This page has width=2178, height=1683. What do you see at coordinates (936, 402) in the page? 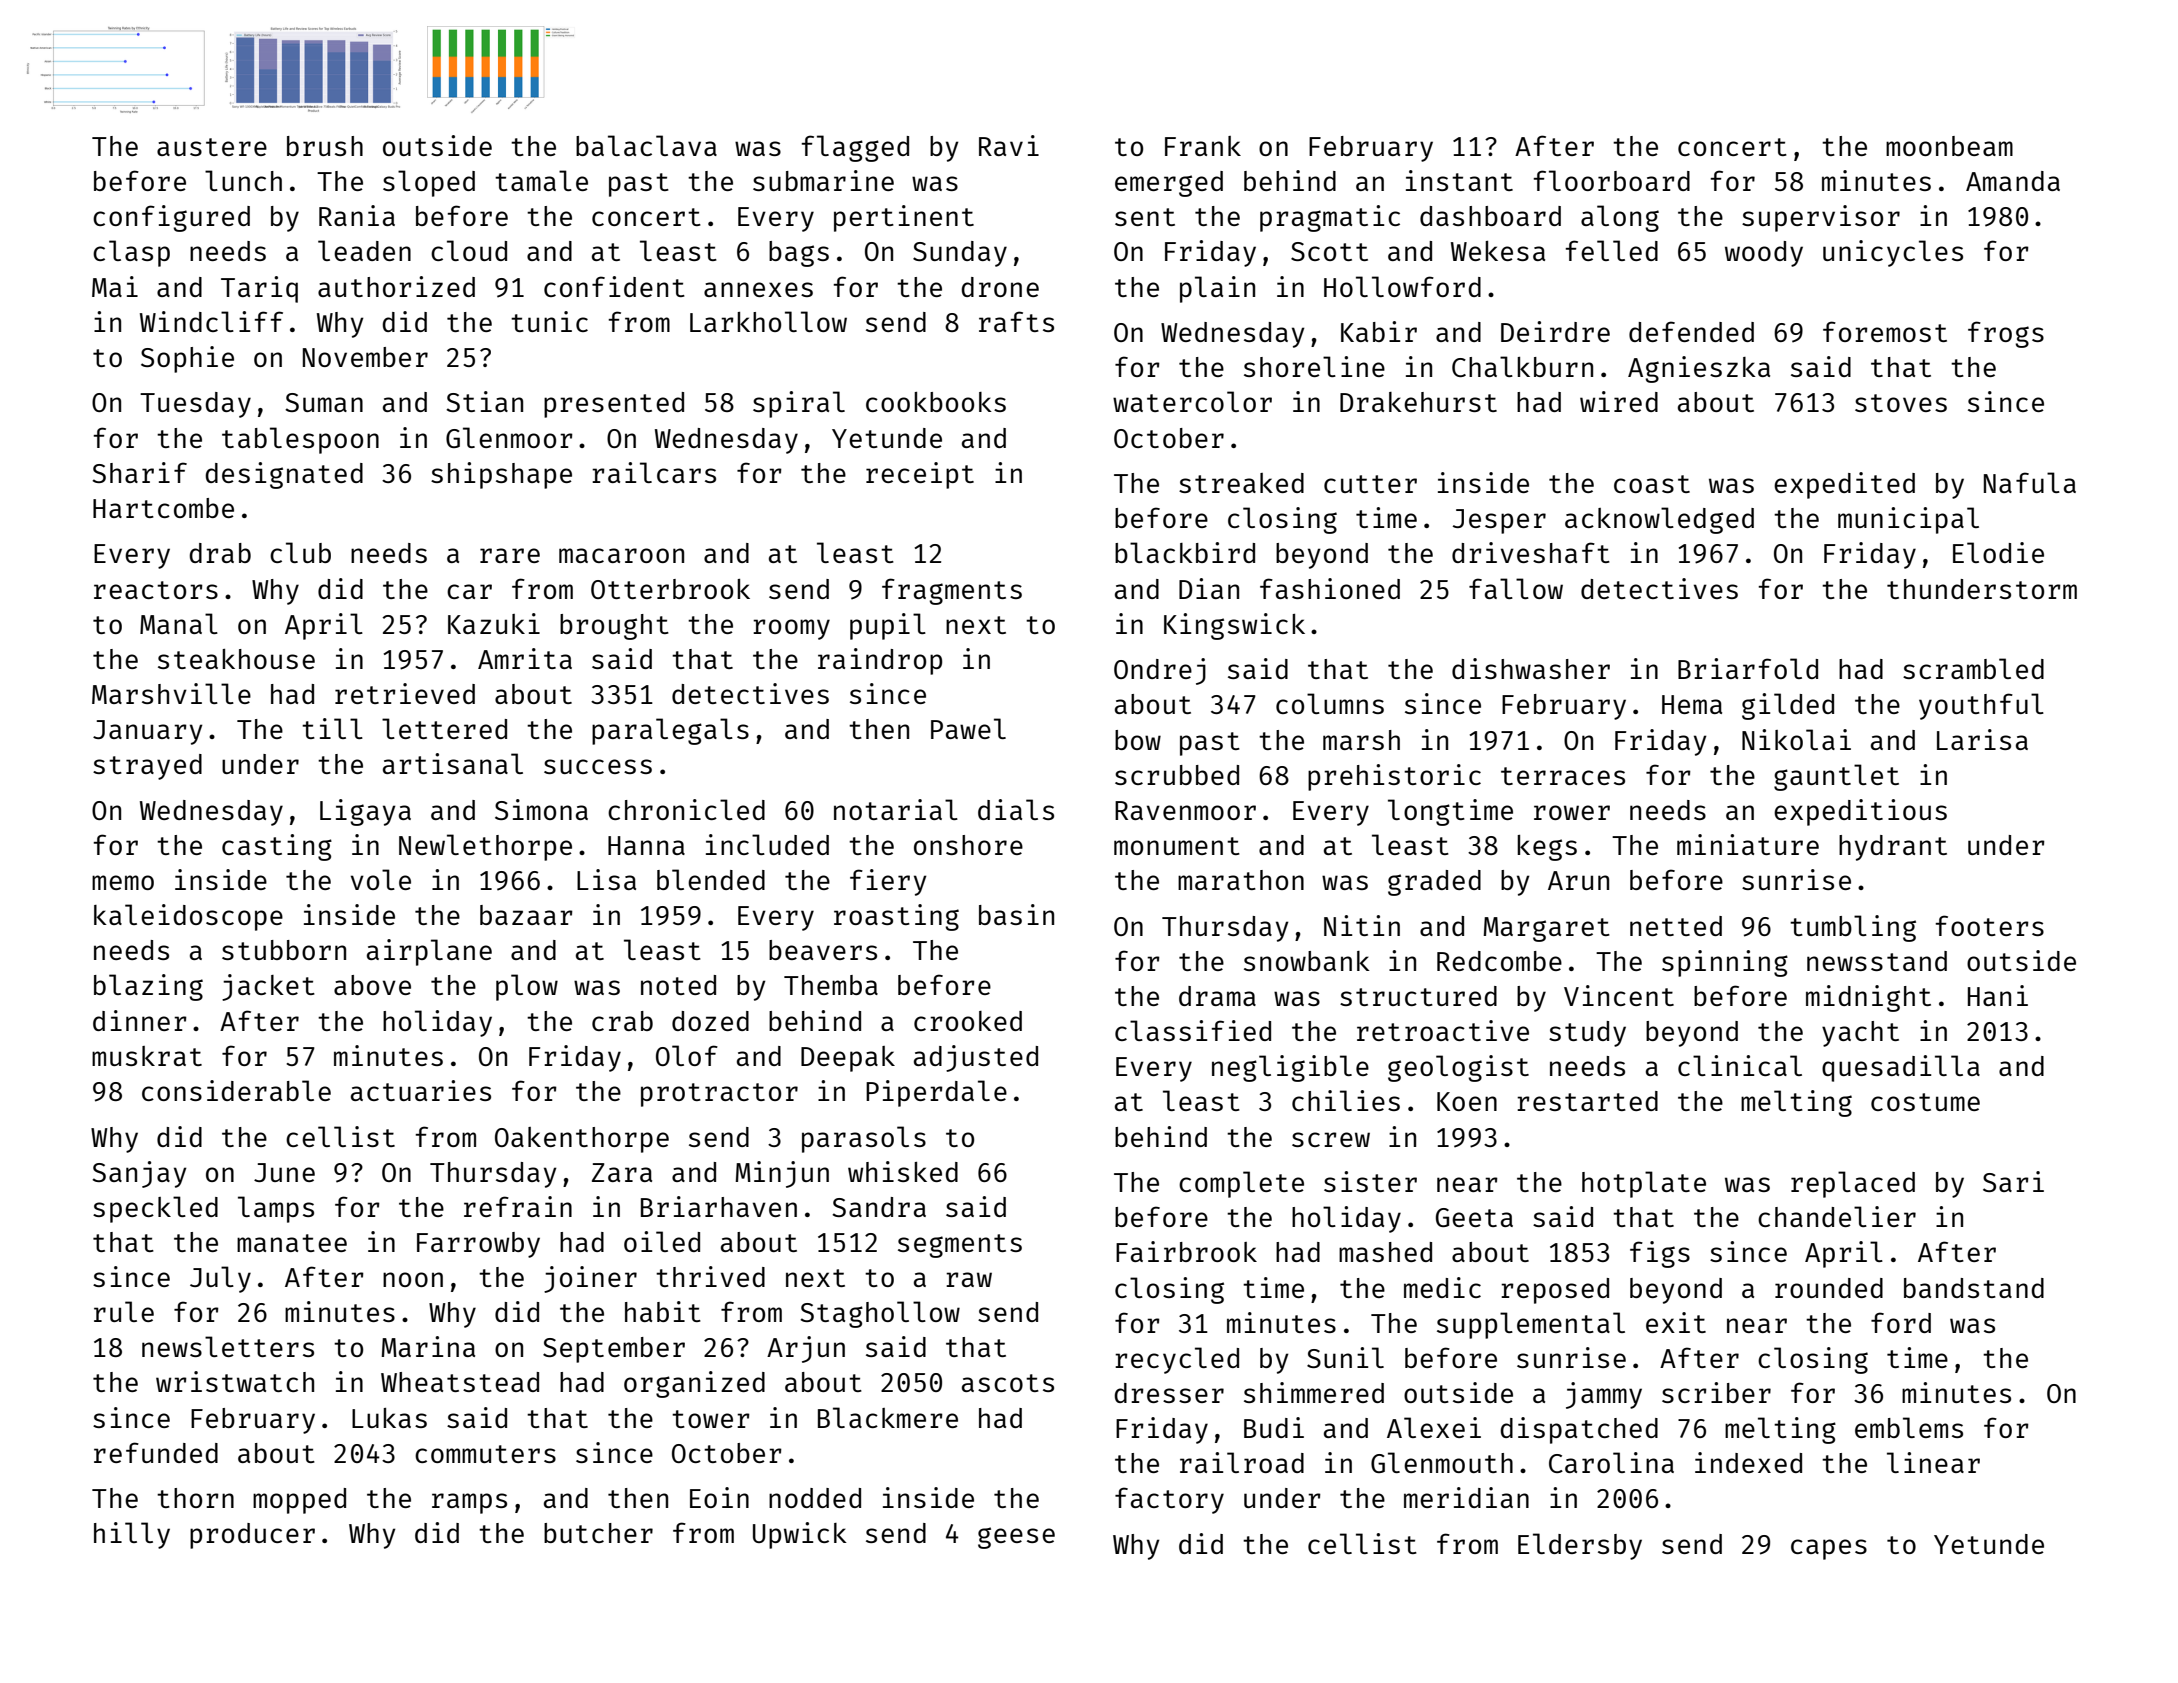
I see `cookbooks` at bounding box center [936, 402].
